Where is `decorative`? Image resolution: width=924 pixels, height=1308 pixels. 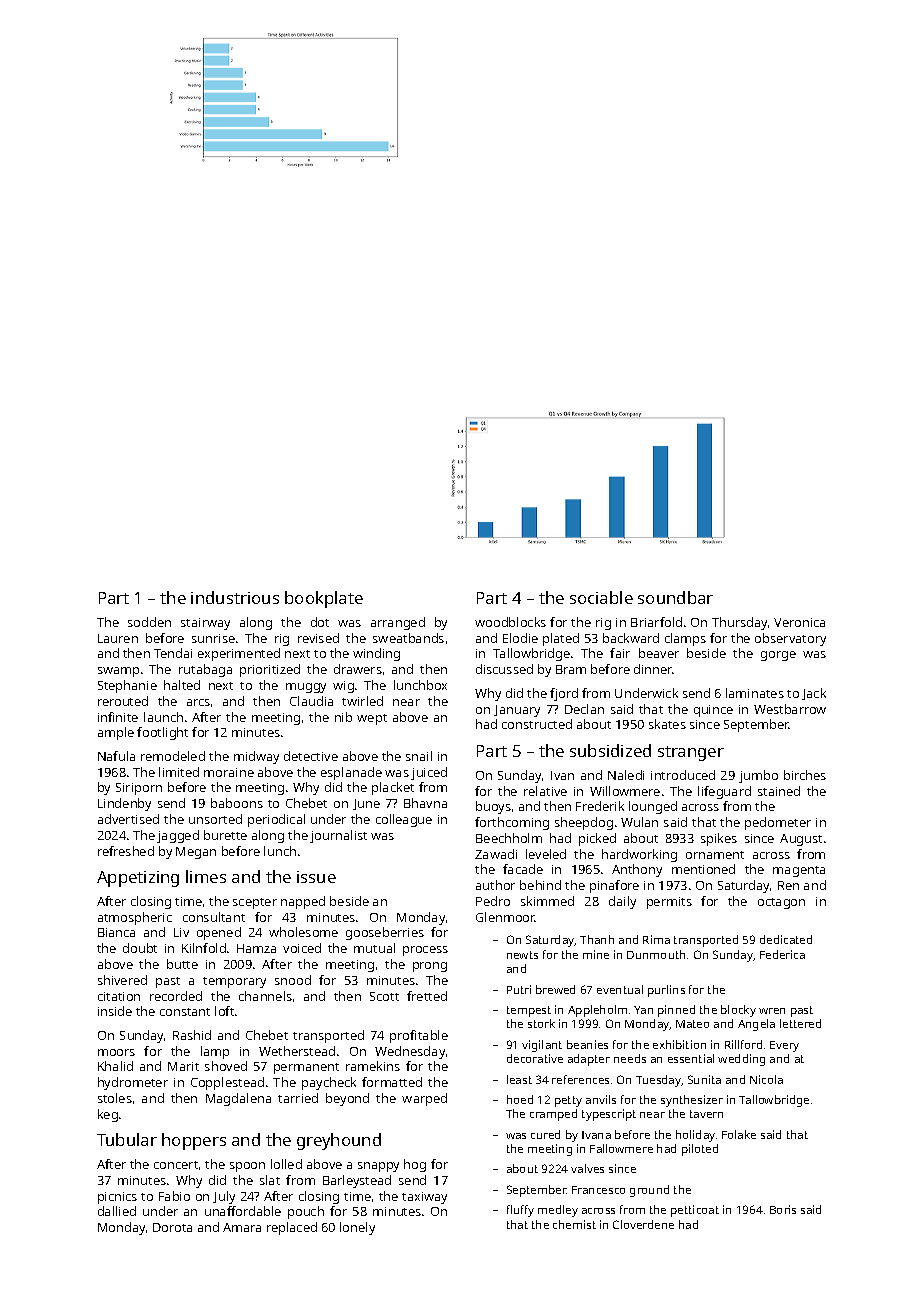 decorative is located at coordinates (535, 1058).
